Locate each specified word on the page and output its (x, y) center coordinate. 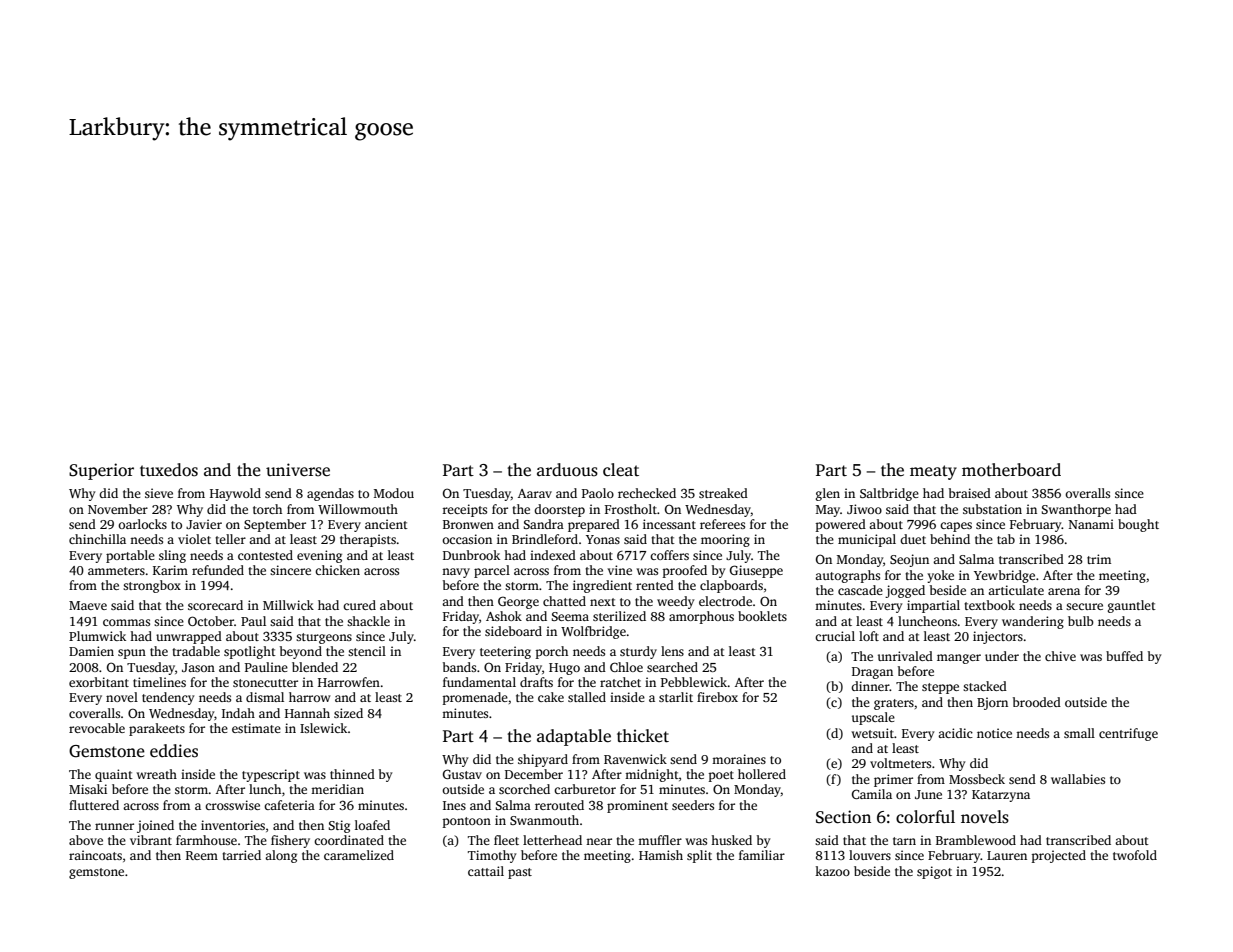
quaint (114, 775)
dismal (265, 697)
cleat (621, 470)
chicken (337, 570)
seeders (693, 805)
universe (298, 470)
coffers (669, 555)
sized (348, 713)
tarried (241, 855)
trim (1099, 559)
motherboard (1011, 470)
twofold (1135, 855)
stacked (985, 686)
